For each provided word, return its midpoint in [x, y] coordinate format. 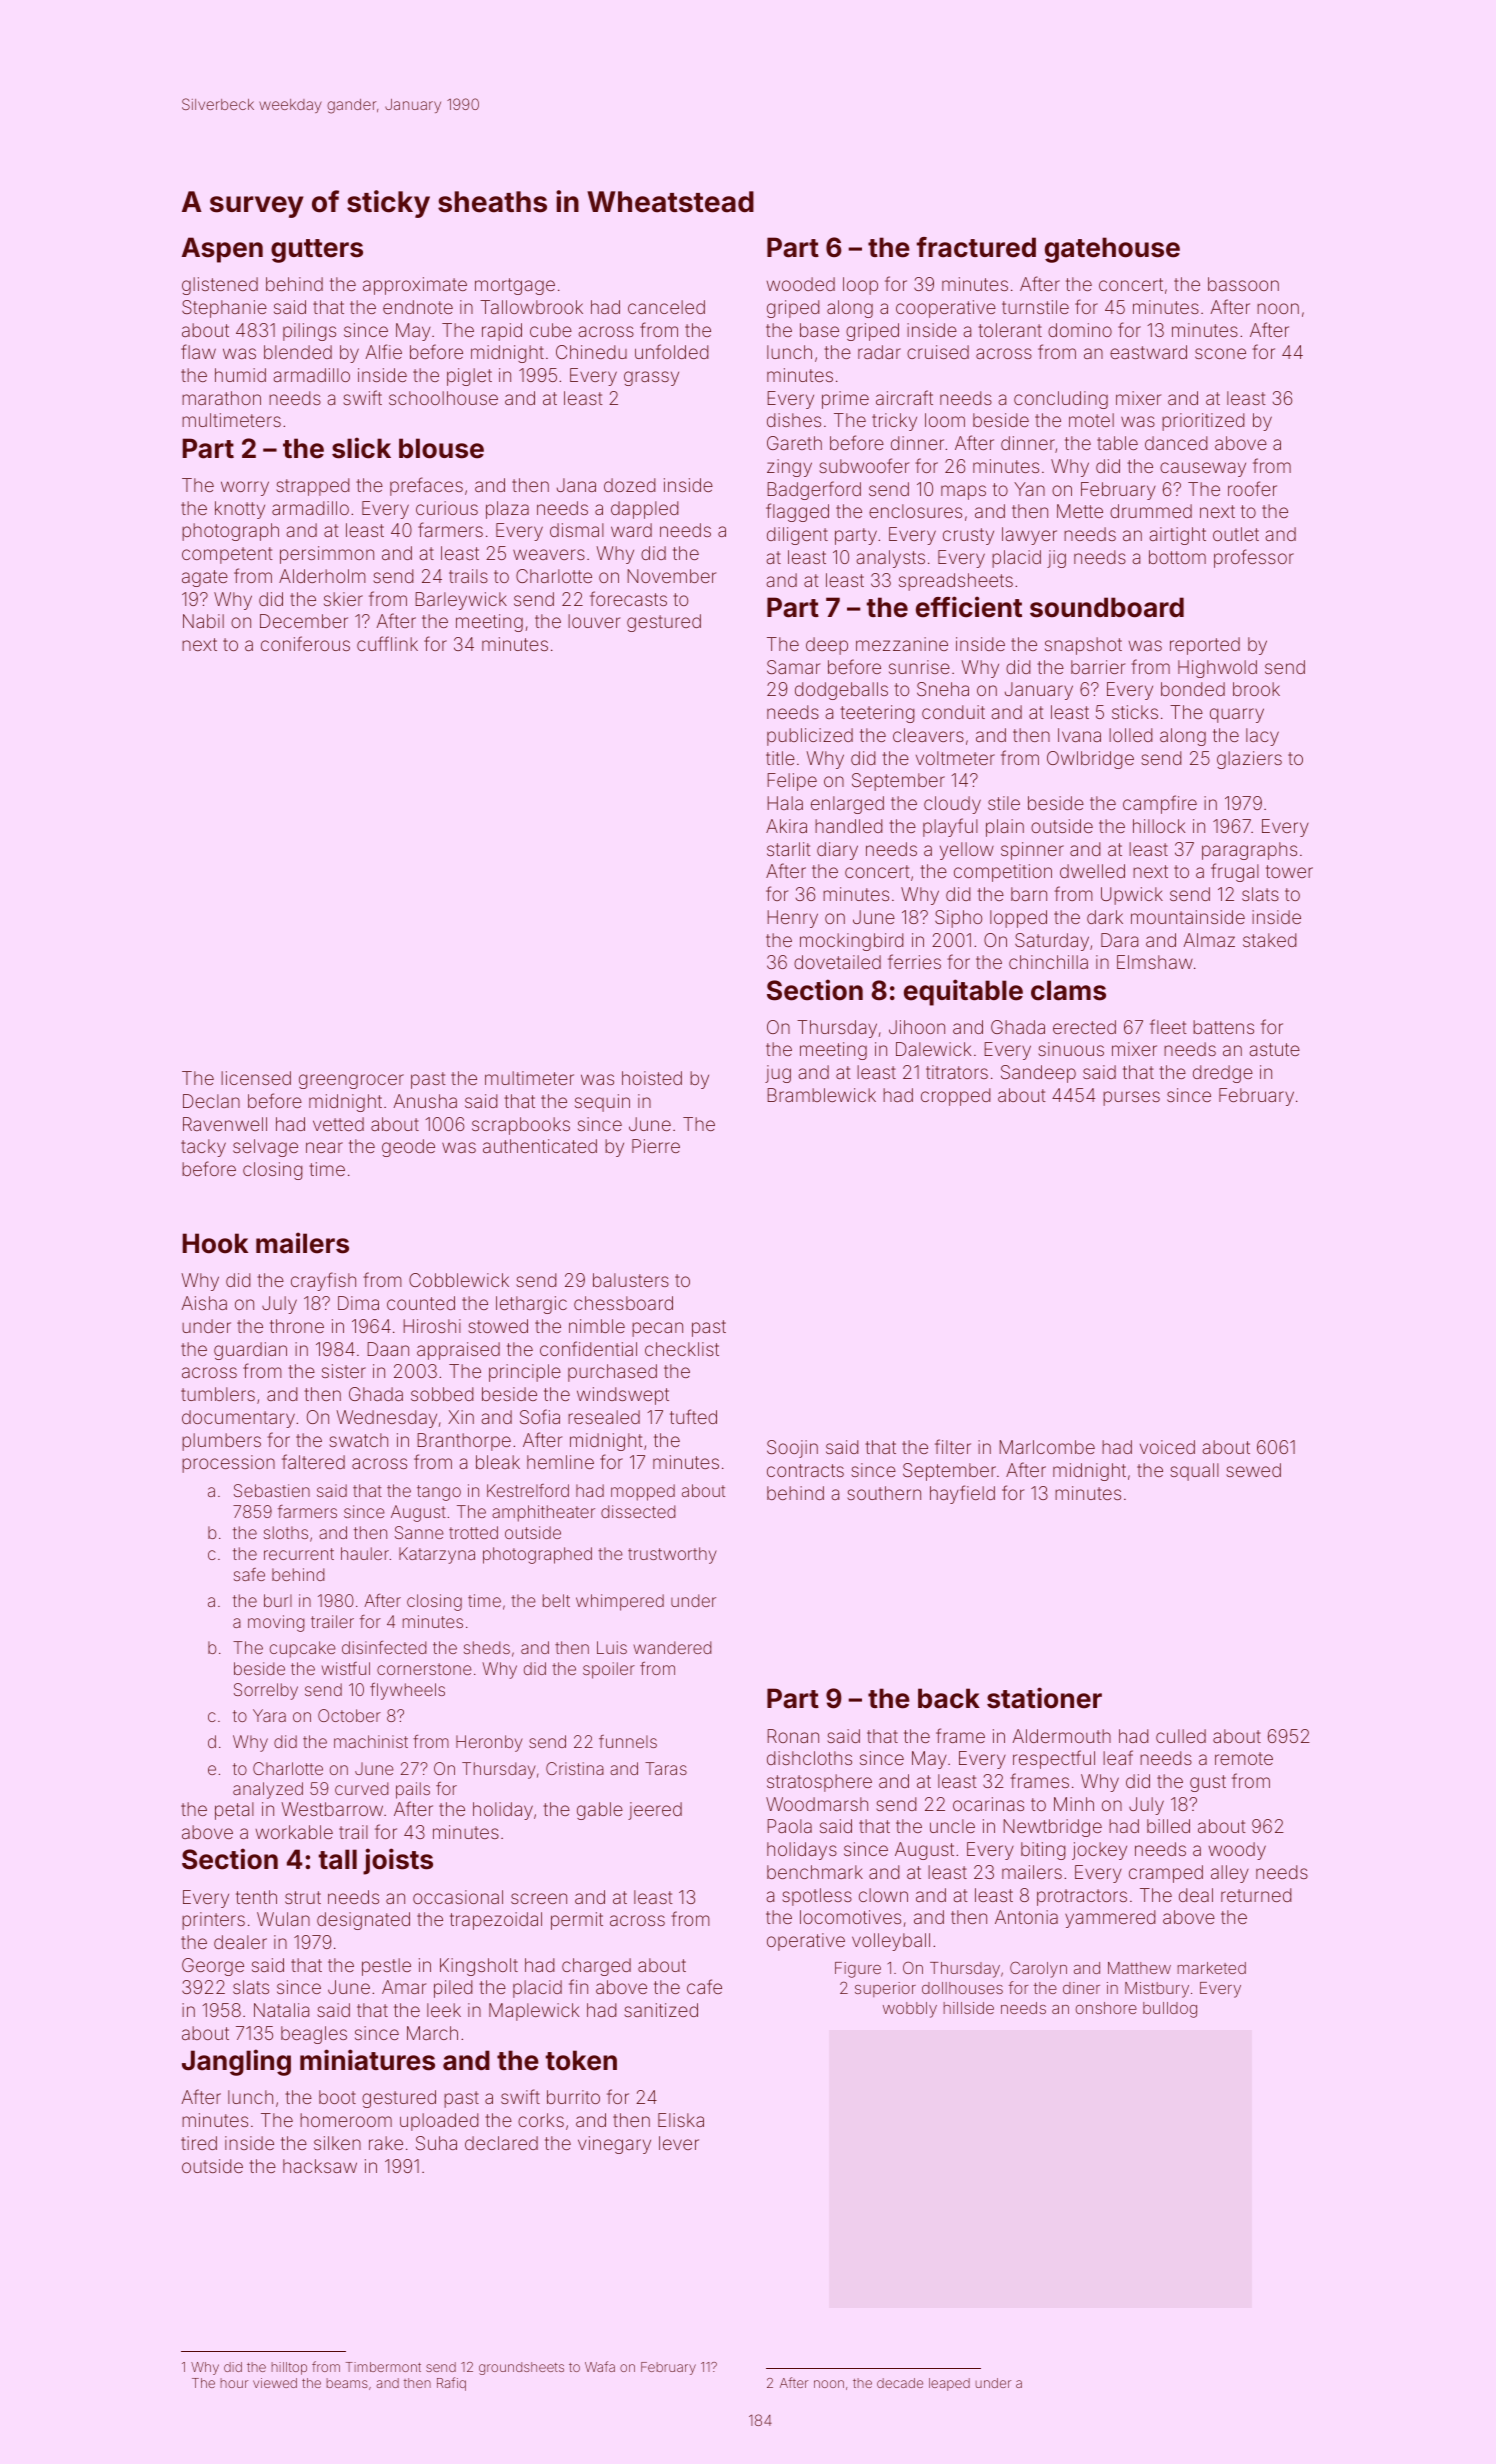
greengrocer [351, 1081]
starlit [789, 849]
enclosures [915, 511]
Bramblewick [821, 1095]
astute [1274, 1049]
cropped [956, 1097]
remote [1244, 1758]
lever [679, 2143]
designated [363, 1921]
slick [361, 448]
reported [1205, 646]
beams [347, 2383]
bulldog [1170, 2010]
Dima [358, 1303]
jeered [655, 1811]
